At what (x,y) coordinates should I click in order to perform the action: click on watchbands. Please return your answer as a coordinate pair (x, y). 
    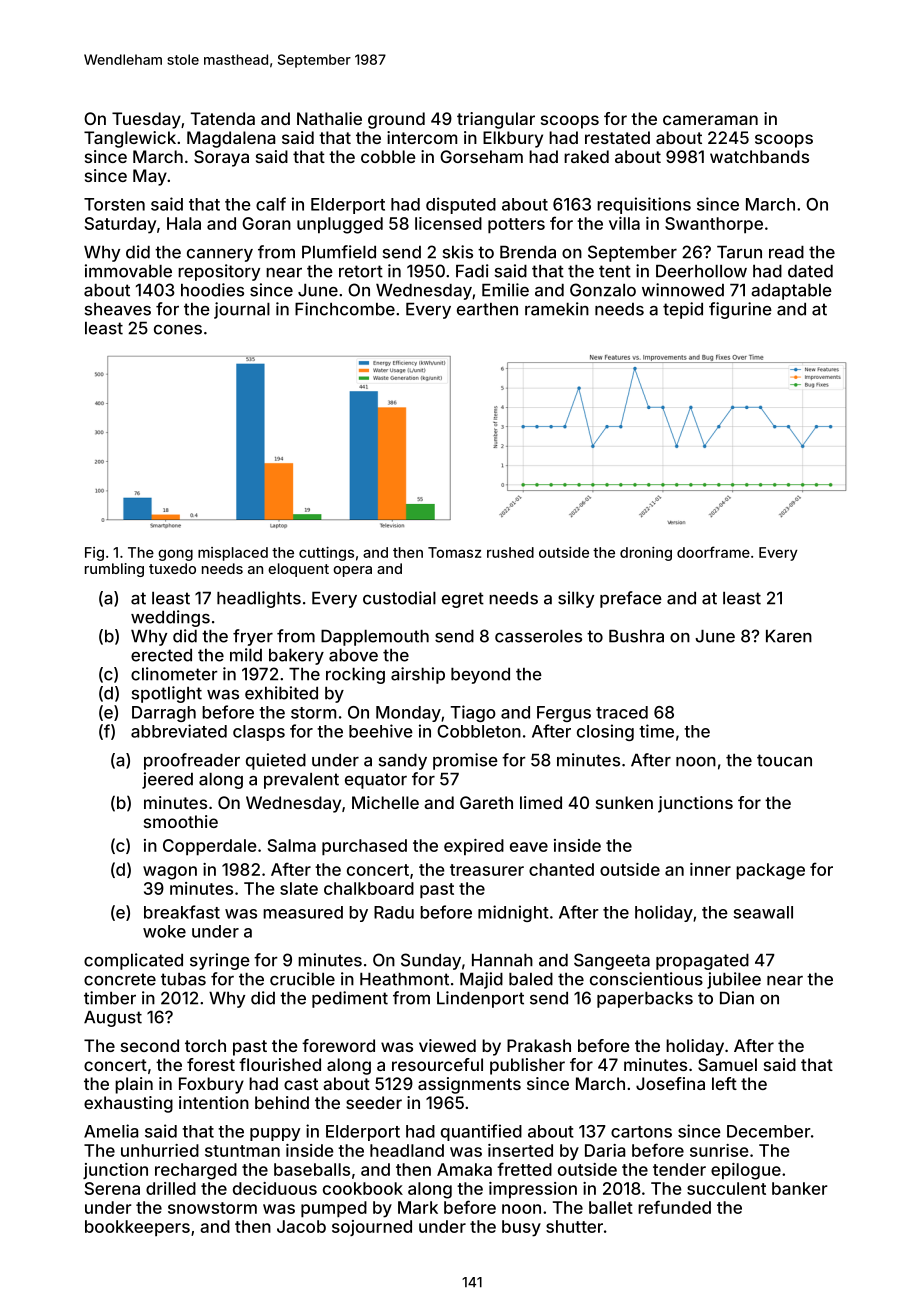
    Looking at the image, I should click on (759, 156).
